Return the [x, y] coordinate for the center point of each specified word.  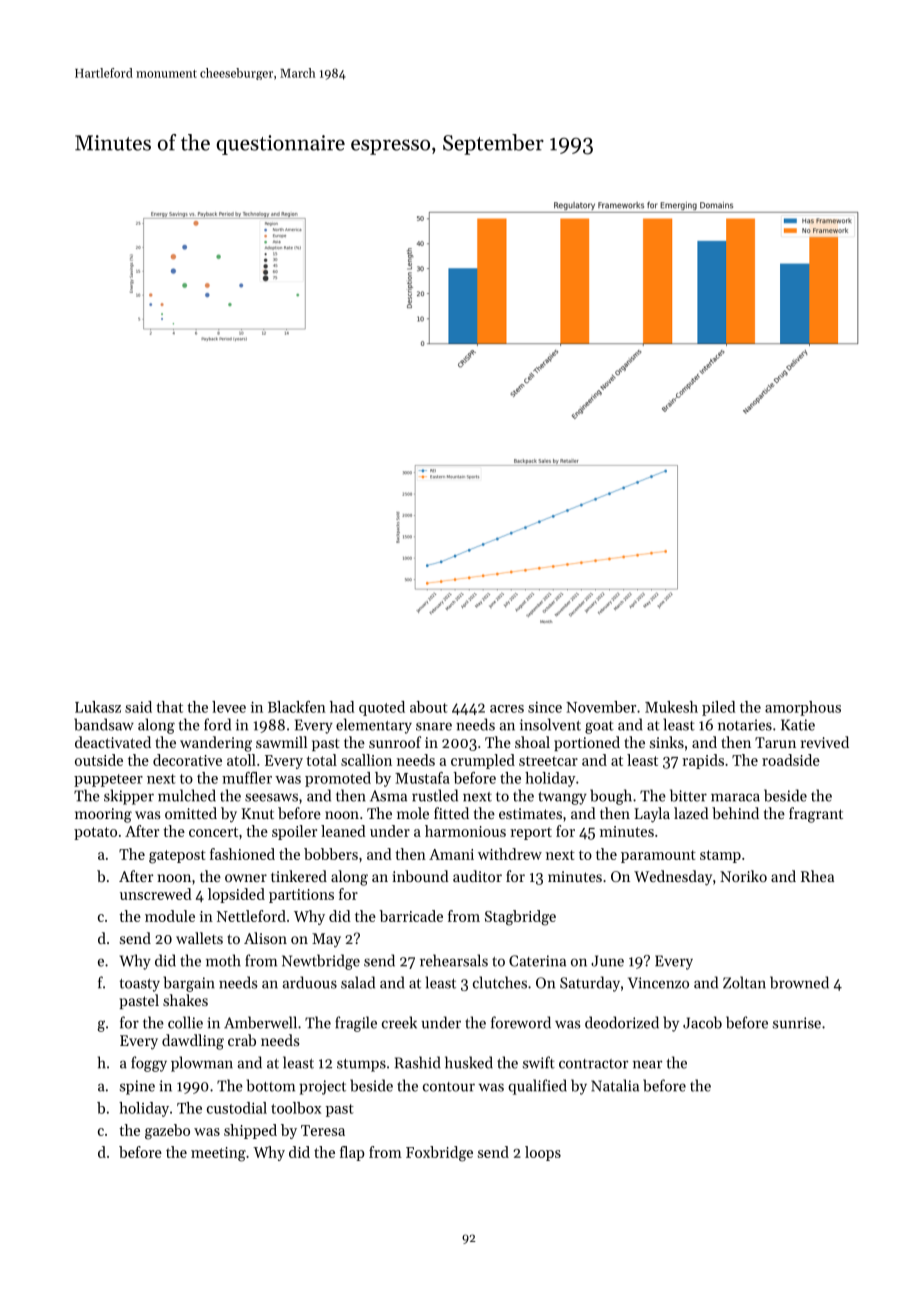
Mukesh [671, 707]
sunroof [395, 742]
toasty [140, 985]
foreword [521, 1022]
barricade [411, 916]
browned [799, 982]
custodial [237, 1108]
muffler [247, 778]
